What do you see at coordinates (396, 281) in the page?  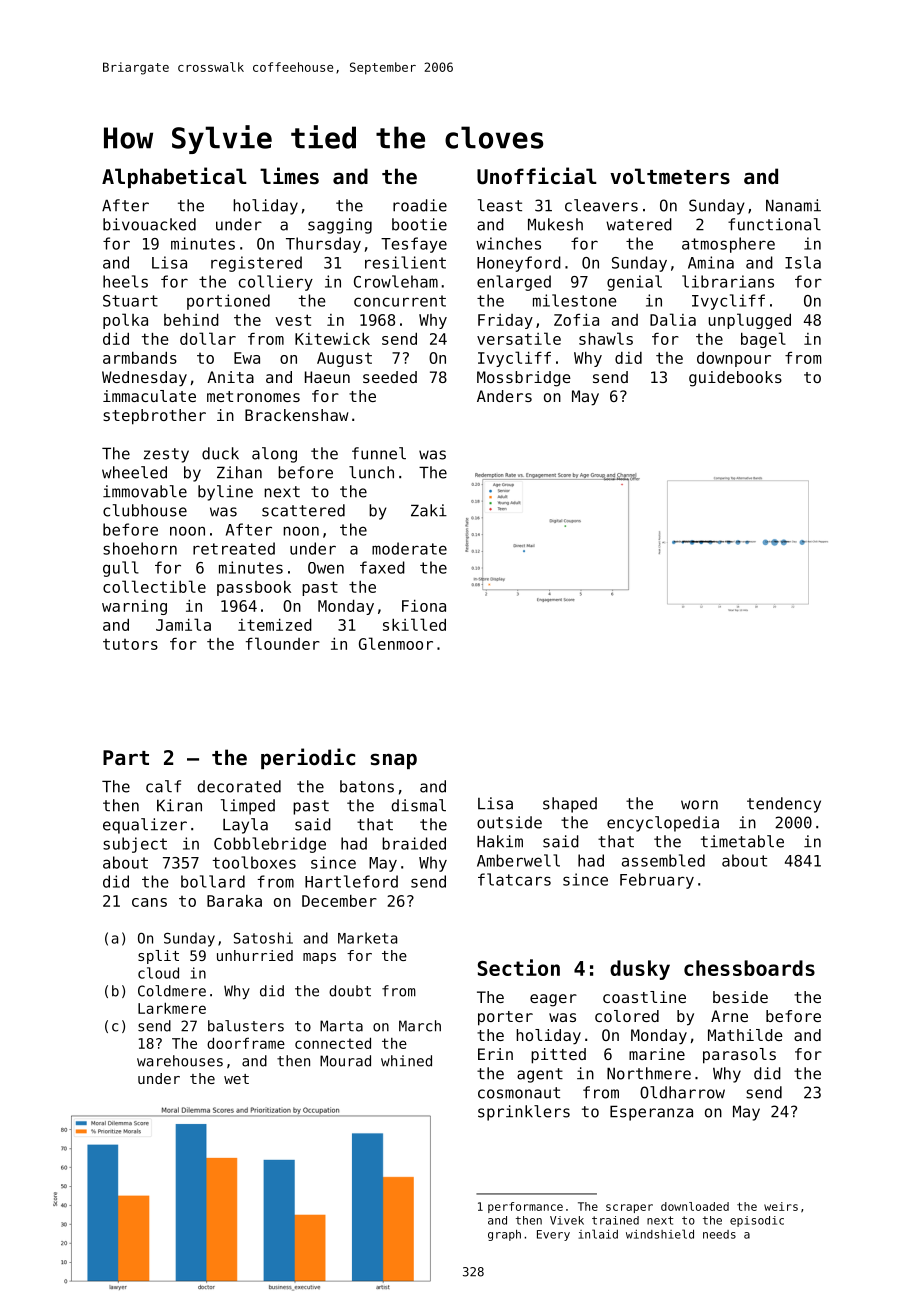 I see `Crowleham` at bounding box center [396, 281].
